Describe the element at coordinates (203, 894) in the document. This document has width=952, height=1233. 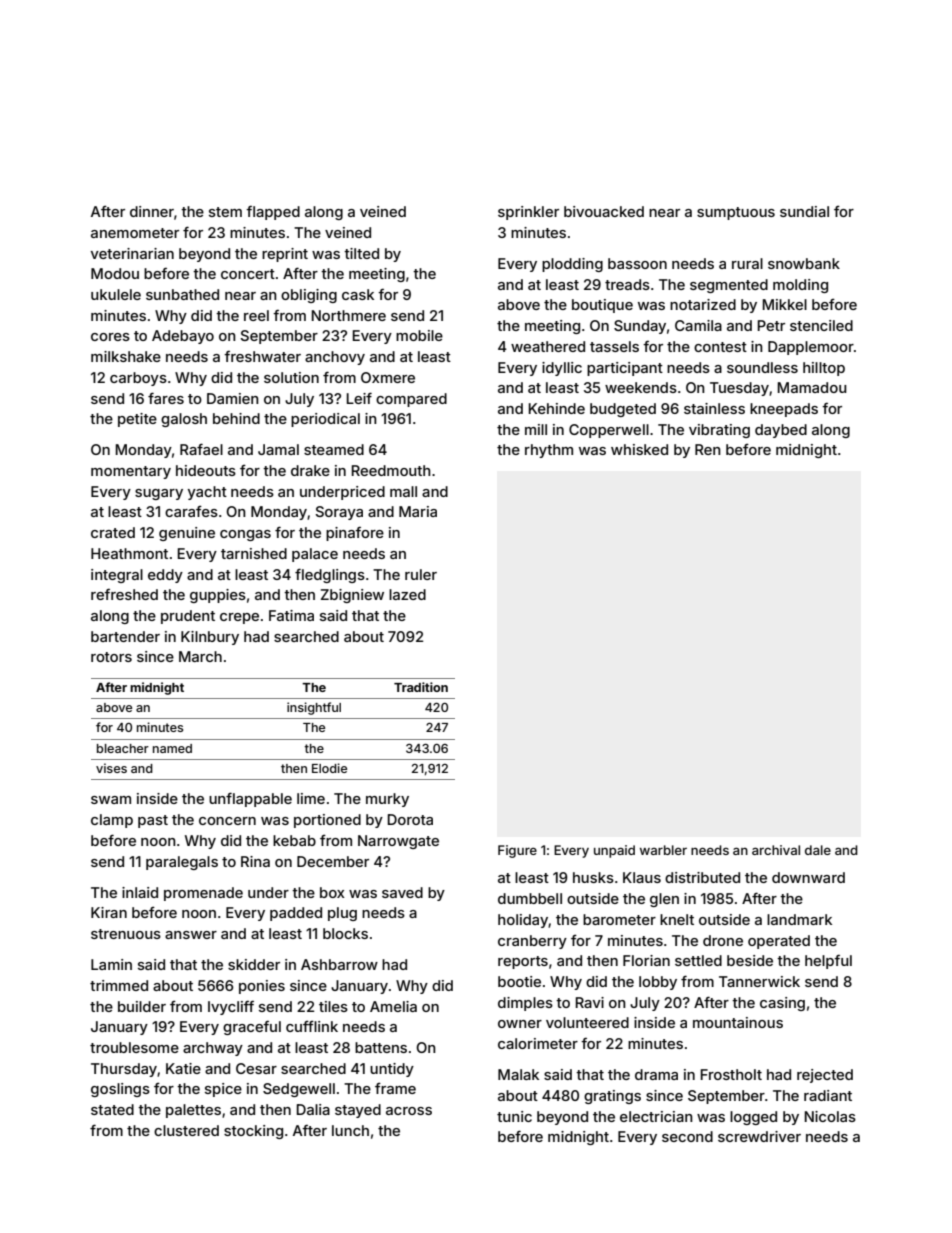
I see `promenade` at that location.
